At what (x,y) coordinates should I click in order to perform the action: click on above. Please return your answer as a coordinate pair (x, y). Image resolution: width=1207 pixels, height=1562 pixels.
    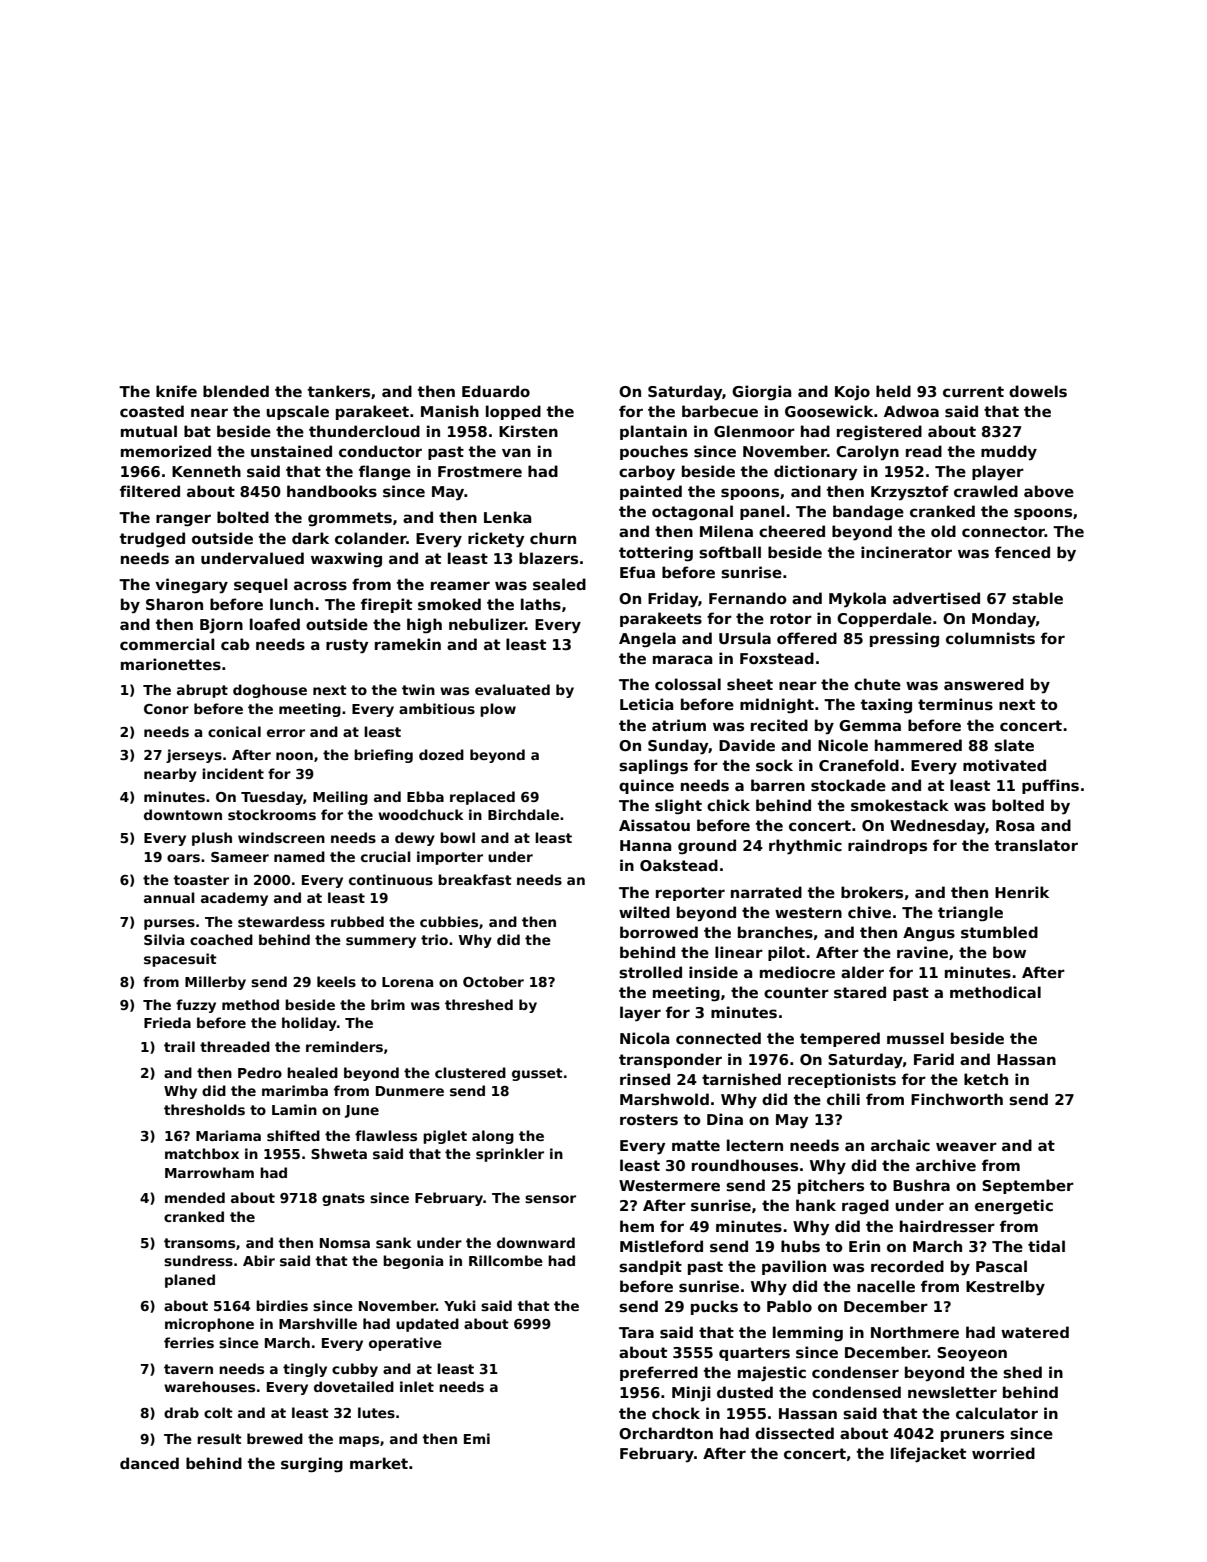
    Looking at the image, I should click on (1049, 491).
